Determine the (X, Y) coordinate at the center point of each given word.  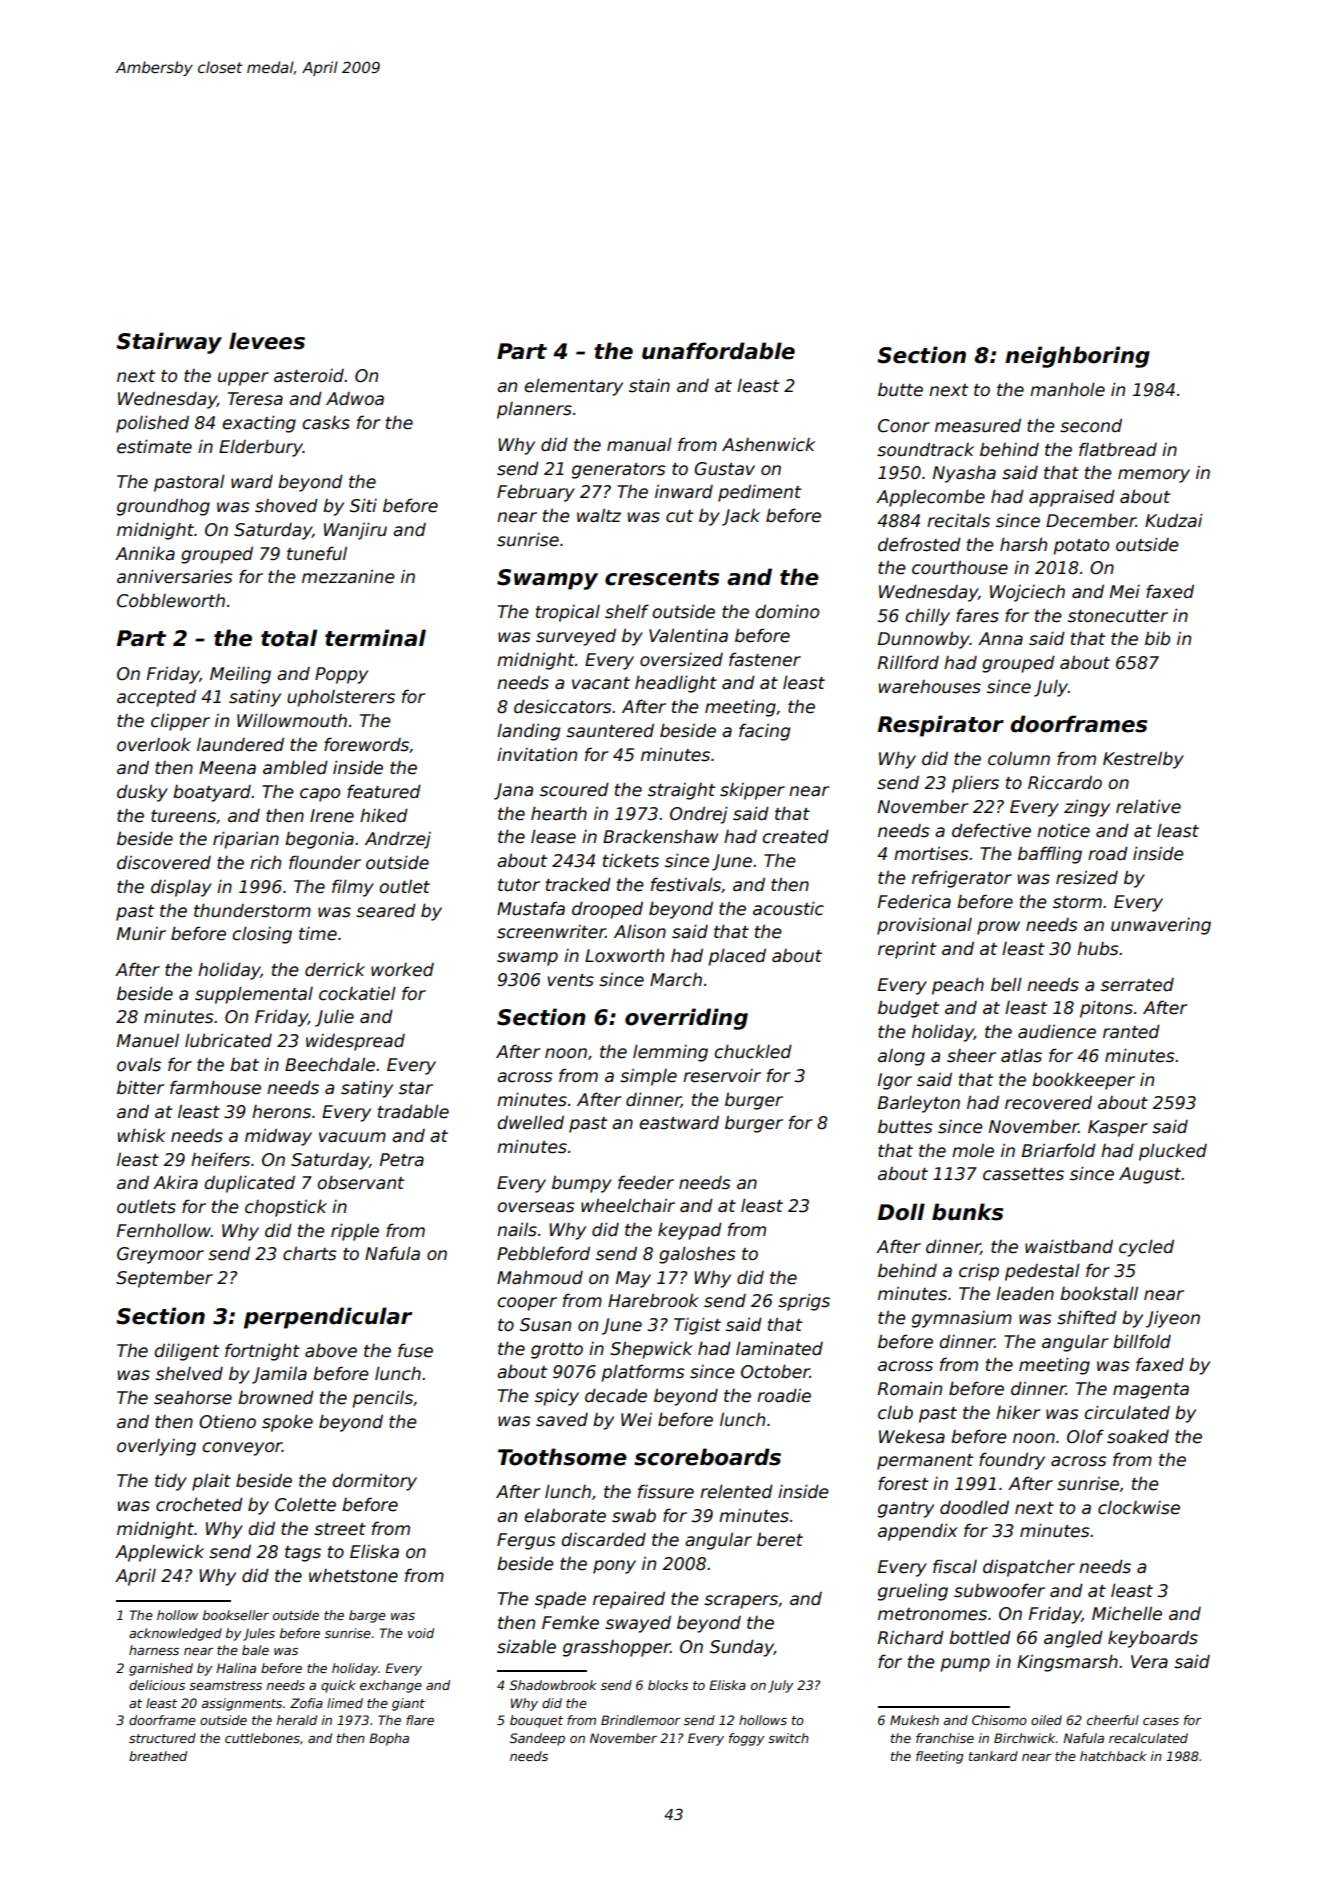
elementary (573, 387)
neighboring (1077, 357)
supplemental (254, 995)
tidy (171, 1482)
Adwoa (355, 399)
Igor (895, 1081)
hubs (1098, 949)
